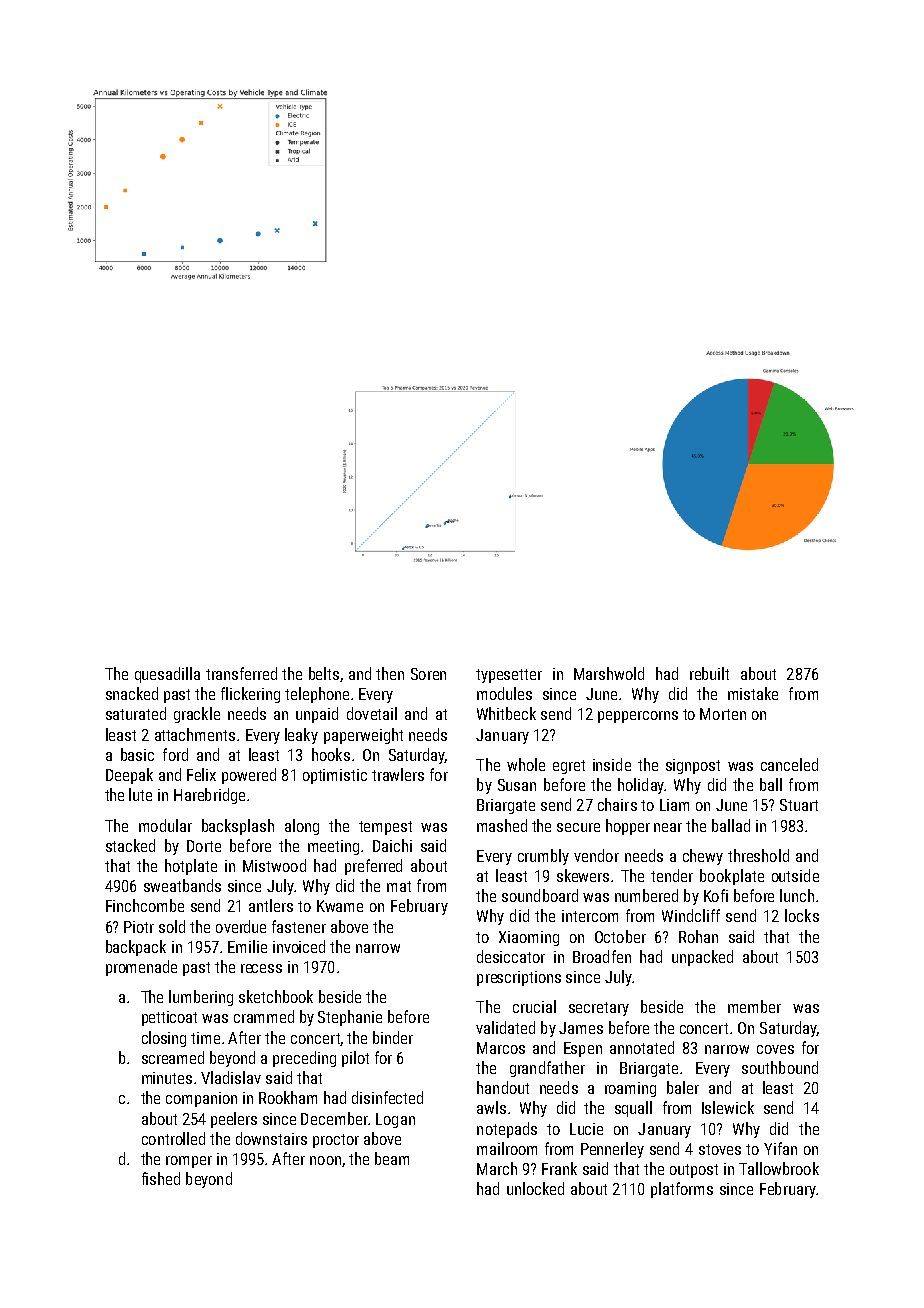 The width and height of the screenshot is (924, 1308). What do you see at coordinates (324, 673) in the screenshot?
I see `belts` at bounding box center [324, 673].
